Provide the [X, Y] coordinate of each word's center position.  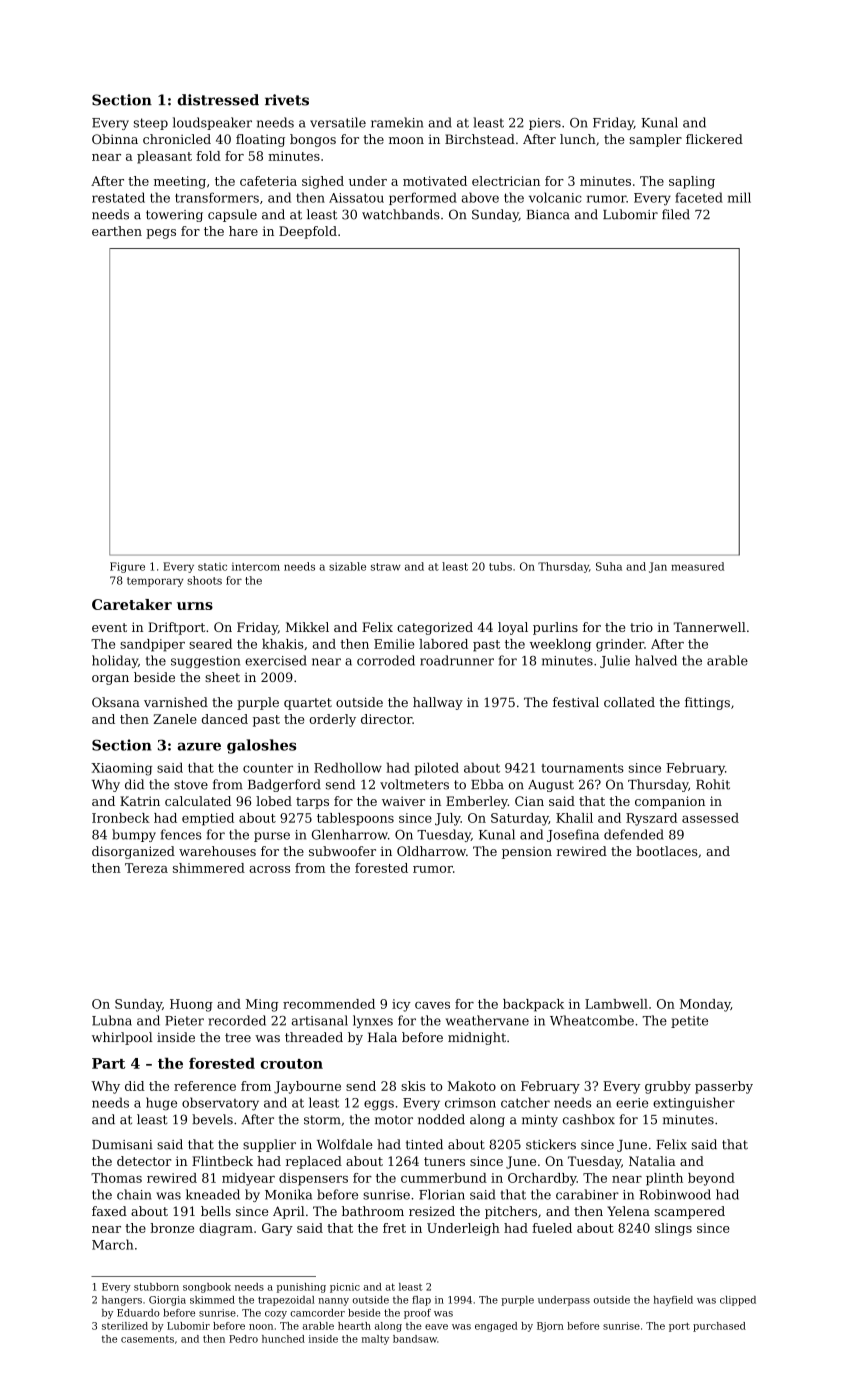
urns [195, 606]
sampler [655, 140]
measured [697, 566]
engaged [496, 1327]
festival [576, 702]
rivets [287, 100]
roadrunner [457, 660]
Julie [615, 661]
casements [147, 1339]
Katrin [140, 801]
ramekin [397, 122]
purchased [719, 1327]
